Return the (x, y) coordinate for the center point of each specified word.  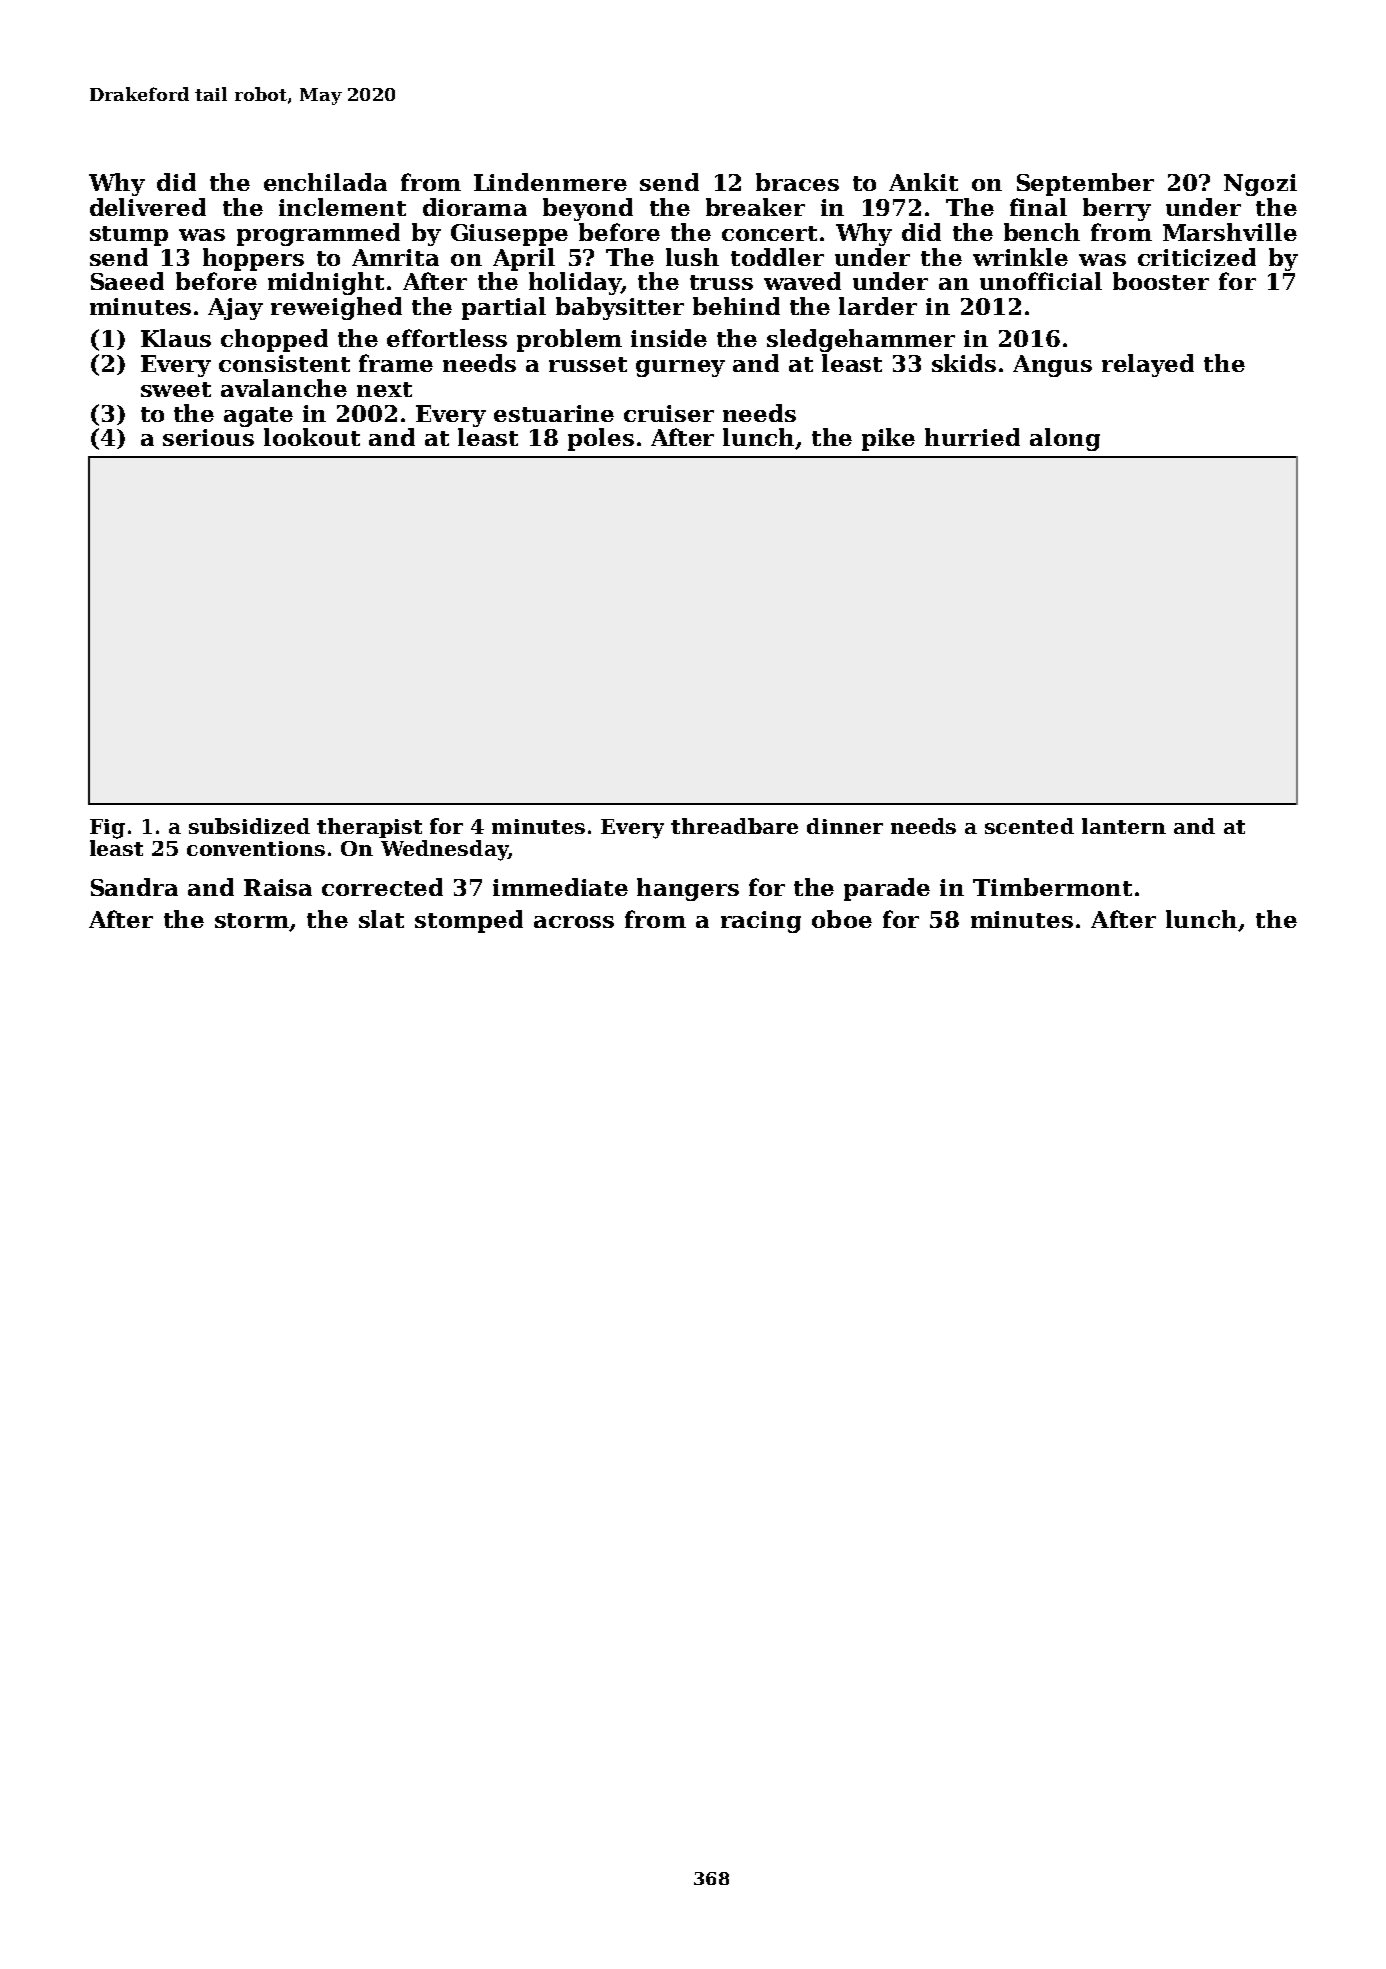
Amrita (395, 257)
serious (208, 437)
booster (1161, 281)
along (1065, 439)
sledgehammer (861, 340)
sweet (176, 389)
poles (601, 439)
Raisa (278, 887)
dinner (845, 826)
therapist (369, 828)
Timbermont (1052, 887)
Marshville (1230, 232)
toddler (777, 257)
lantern (1124, 826)
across (574, 922)
